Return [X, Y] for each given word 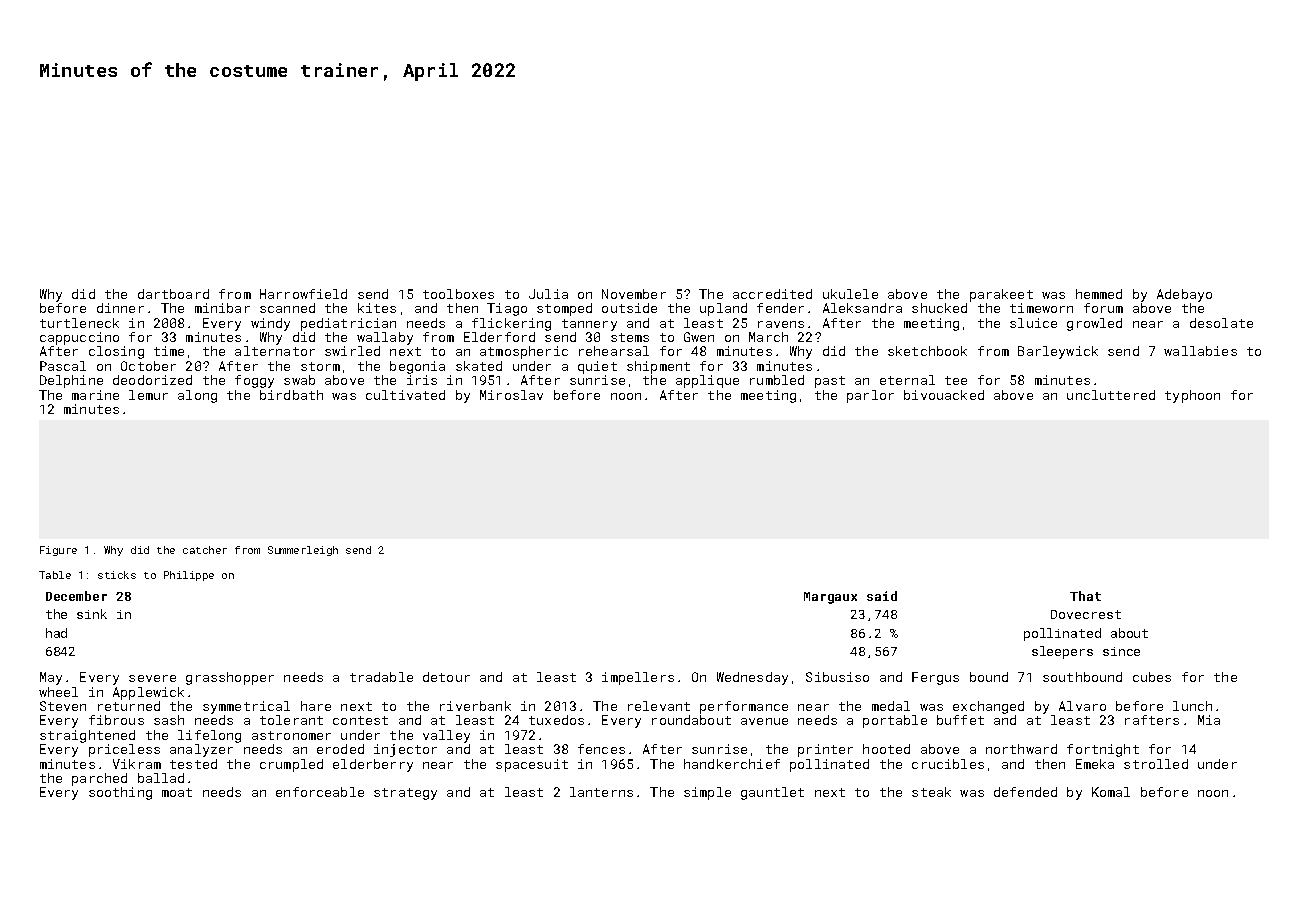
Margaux [830, 598]
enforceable [320, 792]
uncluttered [1111, 395]
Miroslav [511, 395]
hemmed [1099, 294]
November [634, 294]
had [56, 633]
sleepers [1062, 652]
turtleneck [79, 323]
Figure [58, 551]
